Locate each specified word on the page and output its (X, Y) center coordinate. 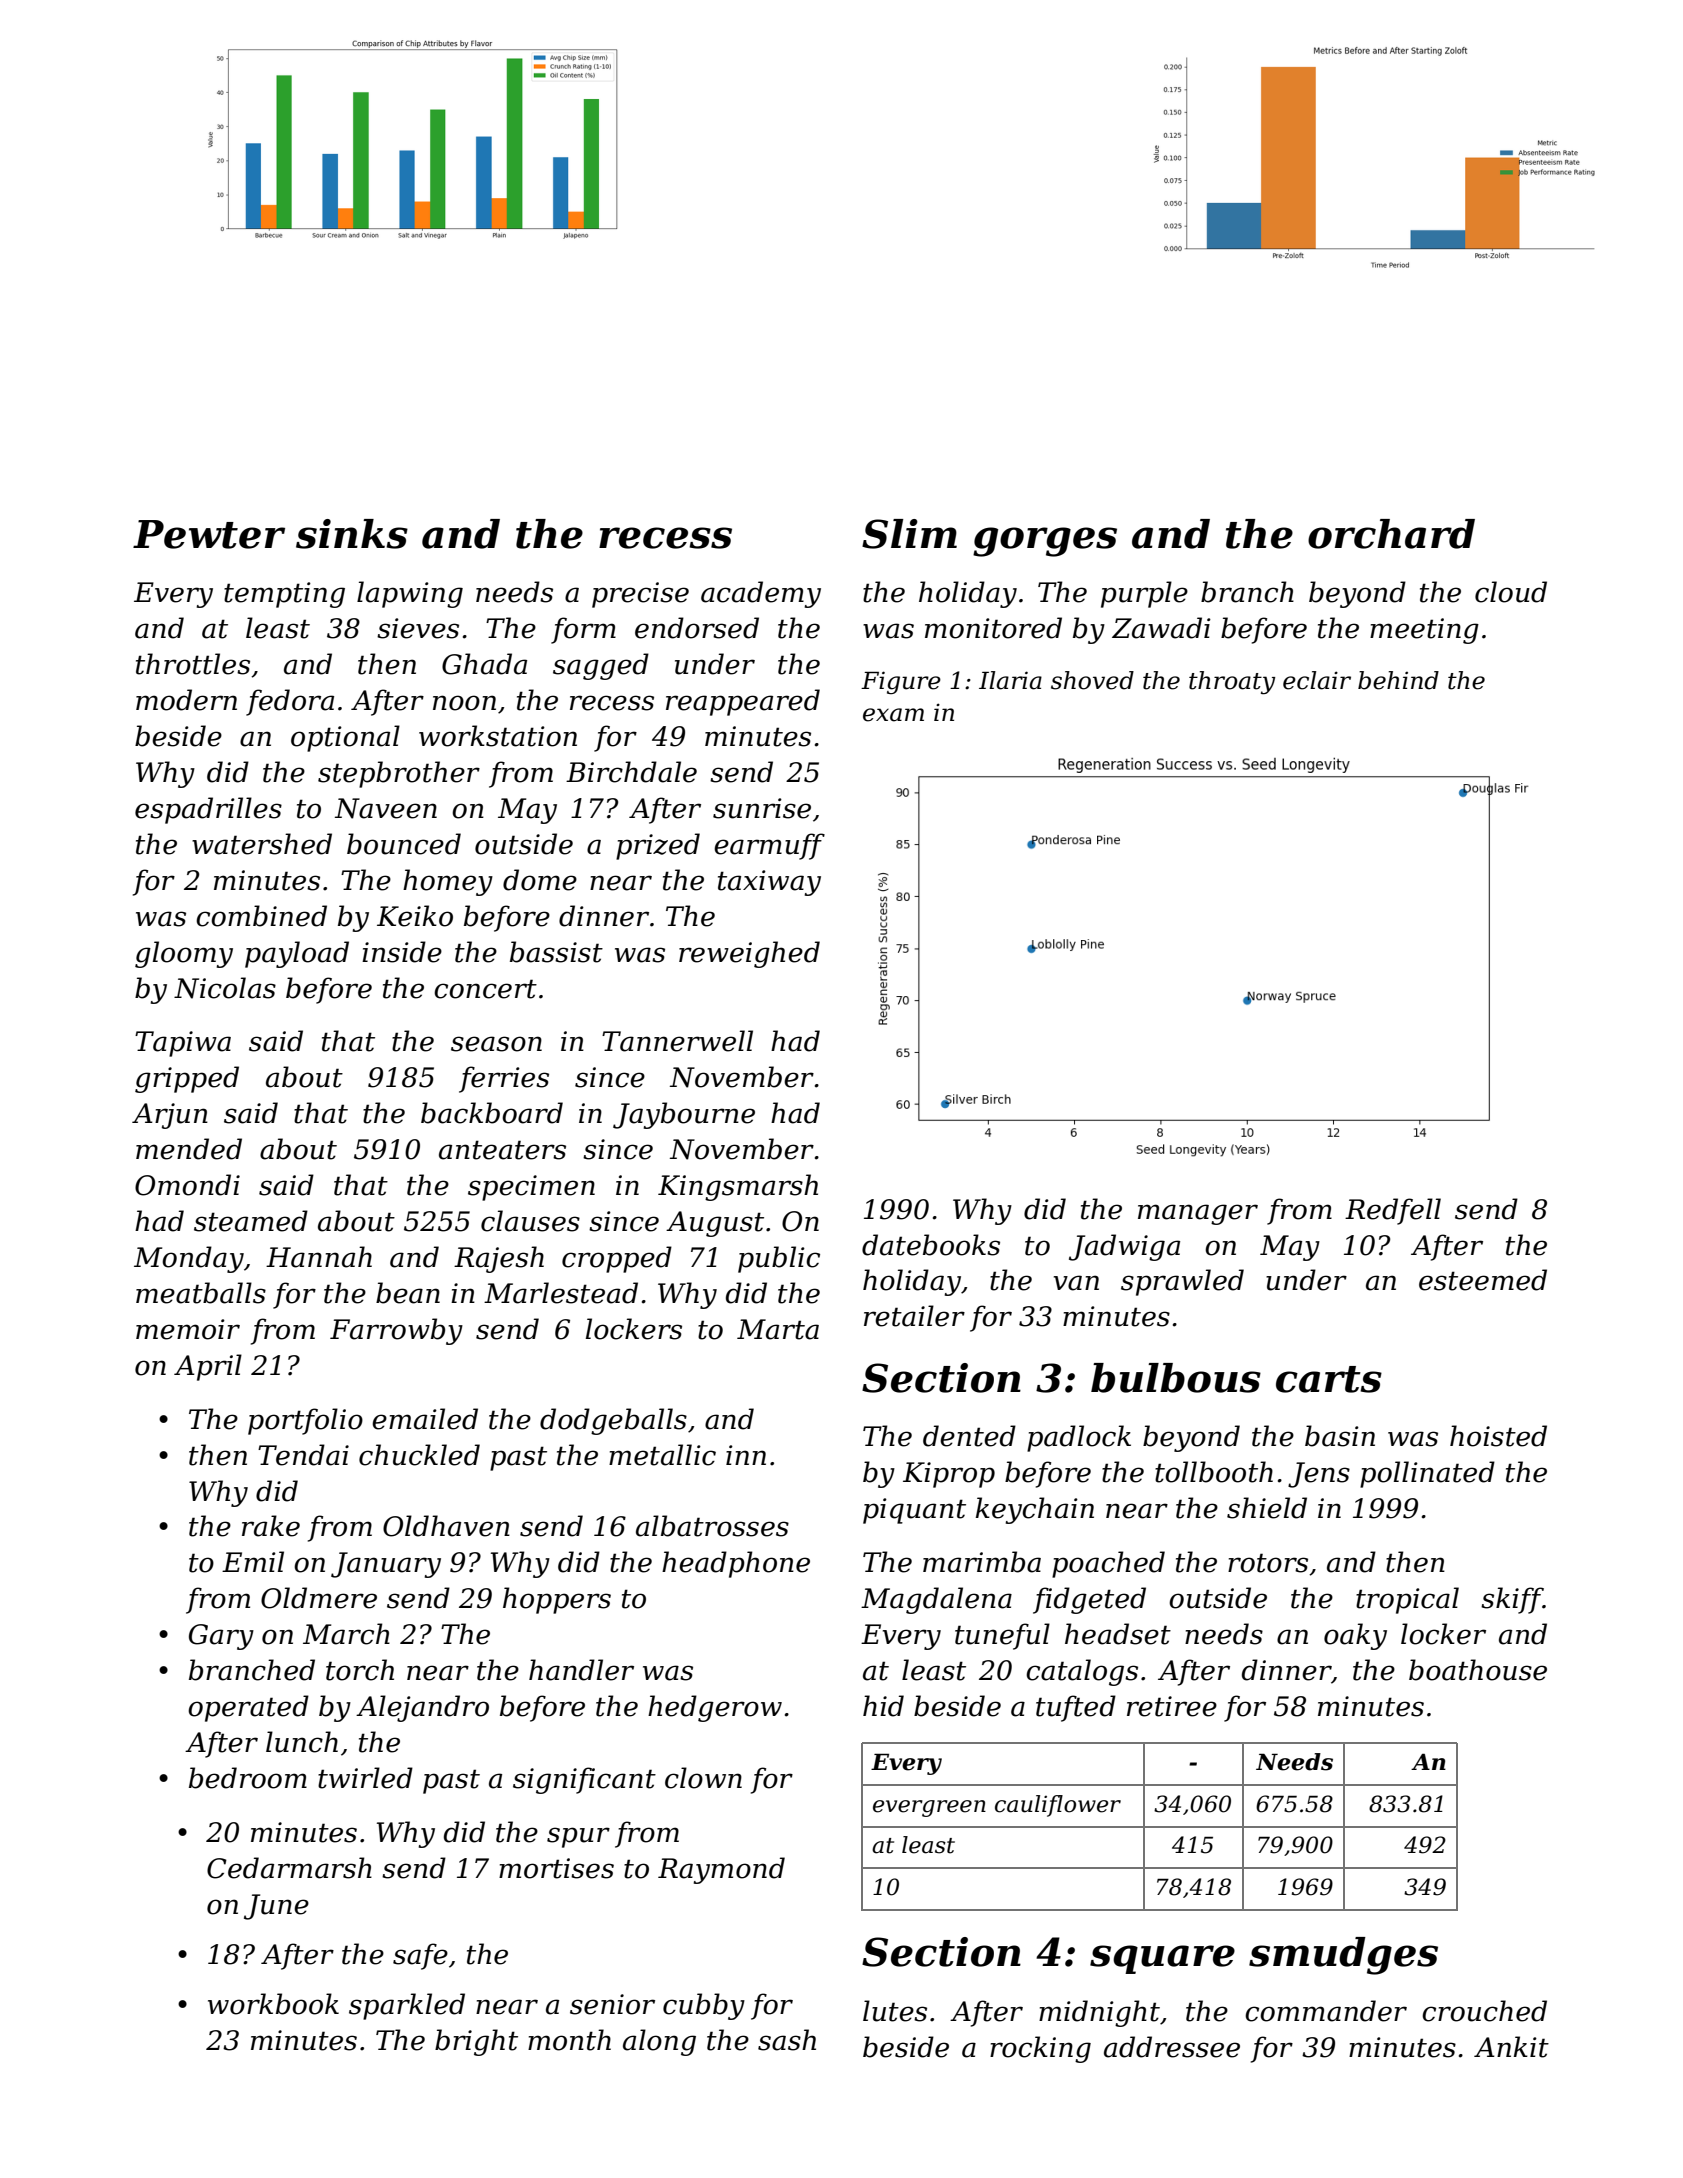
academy (761, 594)
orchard (1391, 534)
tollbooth (1214, 1472)
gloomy (184, 954)
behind (1398, 680)
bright (476, 2042)
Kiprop (949, 1475)
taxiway (769, 883)
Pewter (209, 534)
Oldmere (319, 1598)
